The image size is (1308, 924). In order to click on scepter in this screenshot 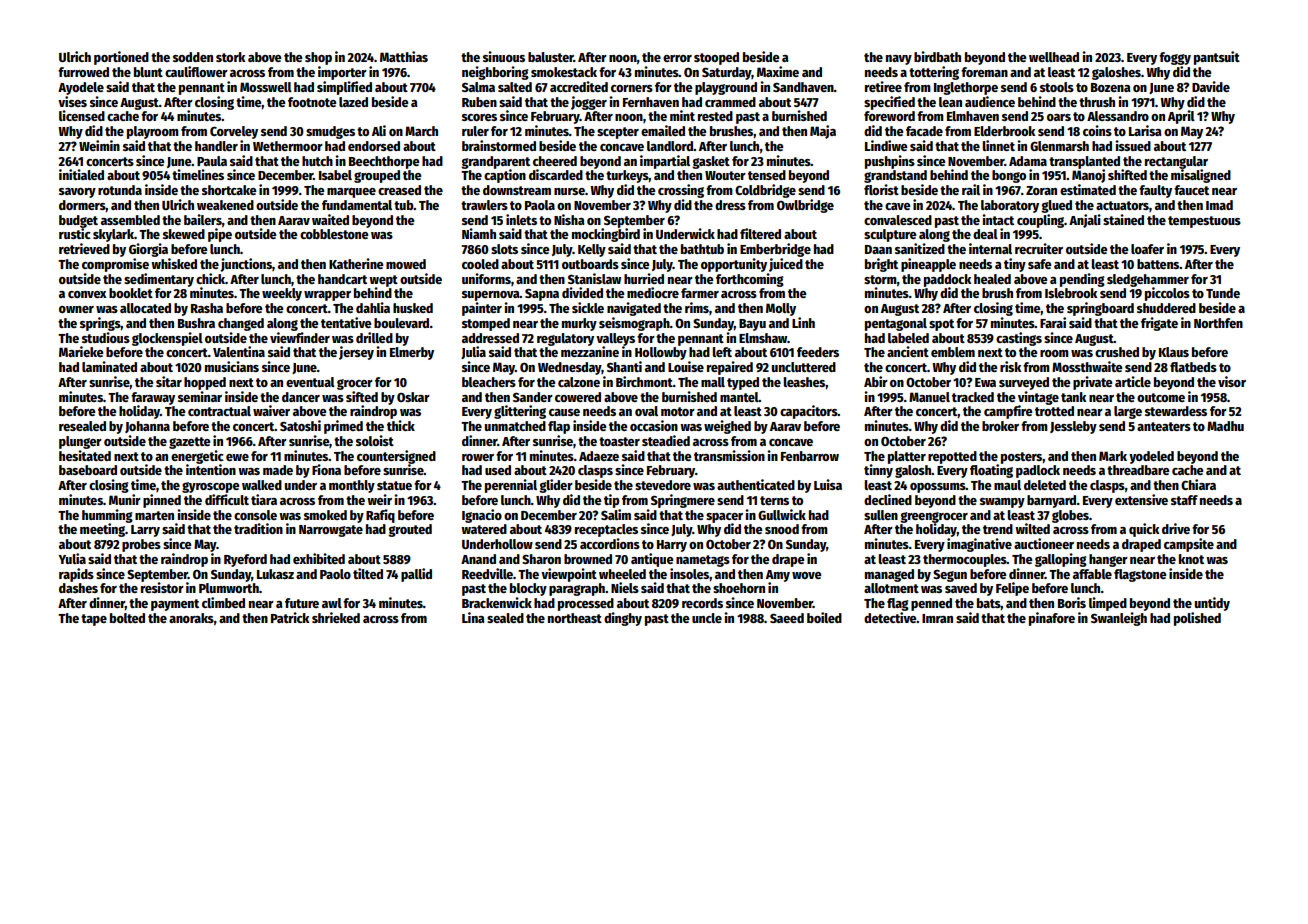, I will do `click(618, 133)`.
